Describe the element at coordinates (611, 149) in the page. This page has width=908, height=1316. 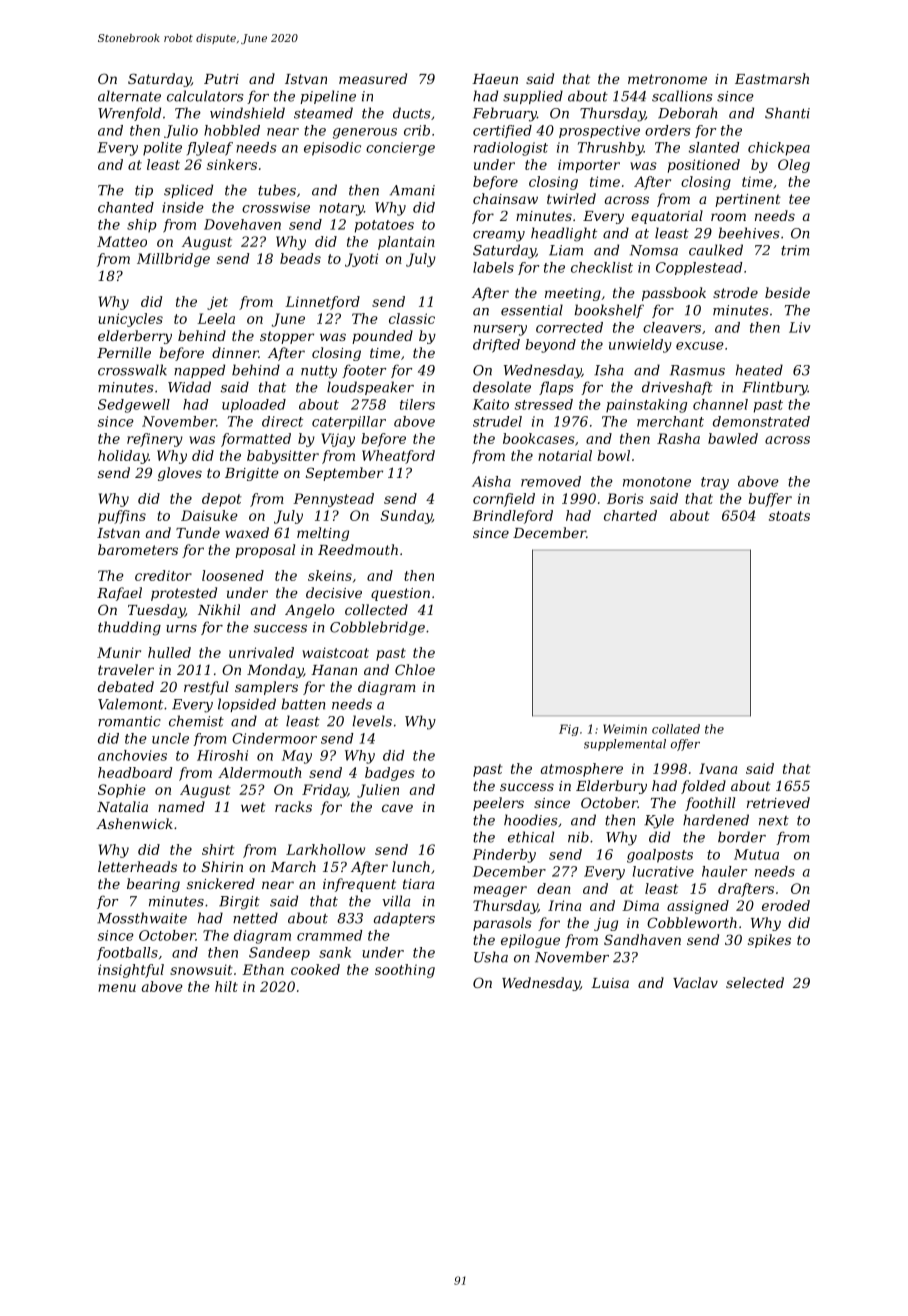
I see `Thrushby` at that location.
